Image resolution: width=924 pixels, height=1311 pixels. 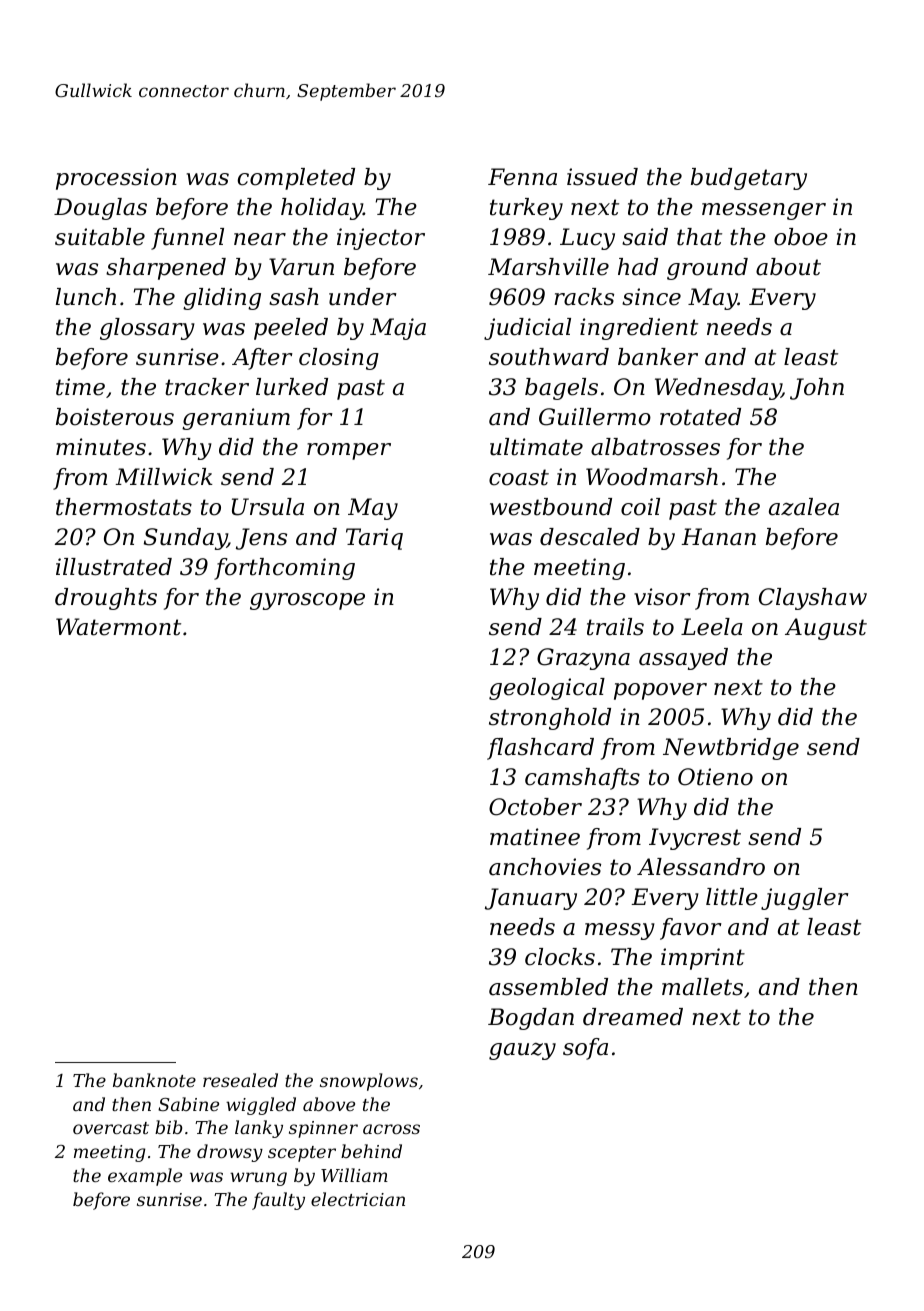 I want to click on budgetary, so click(x=749, y=179).
